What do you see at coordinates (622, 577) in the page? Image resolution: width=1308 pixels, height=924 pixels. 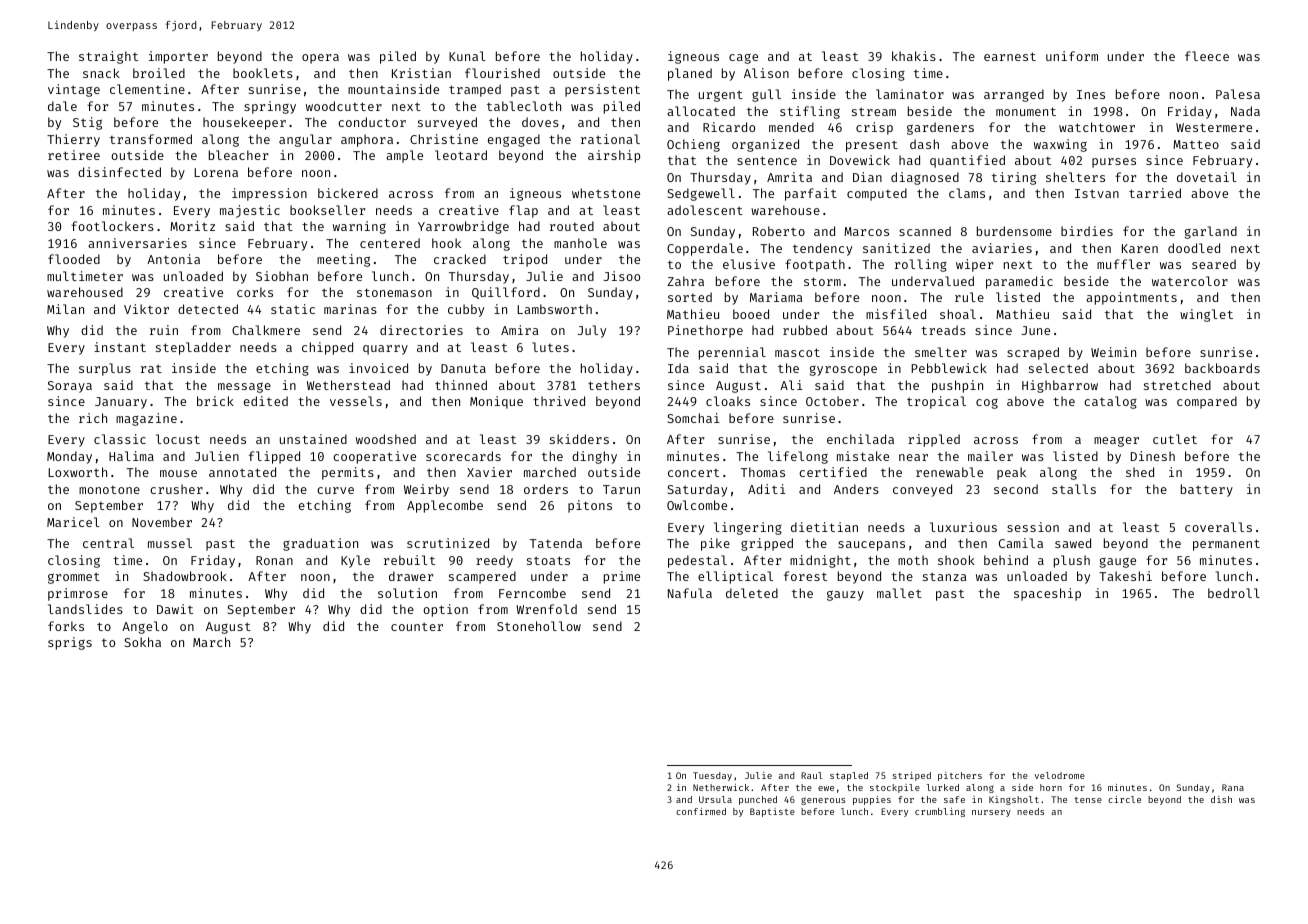 I see `prime` at bounding box center [622, 577].
